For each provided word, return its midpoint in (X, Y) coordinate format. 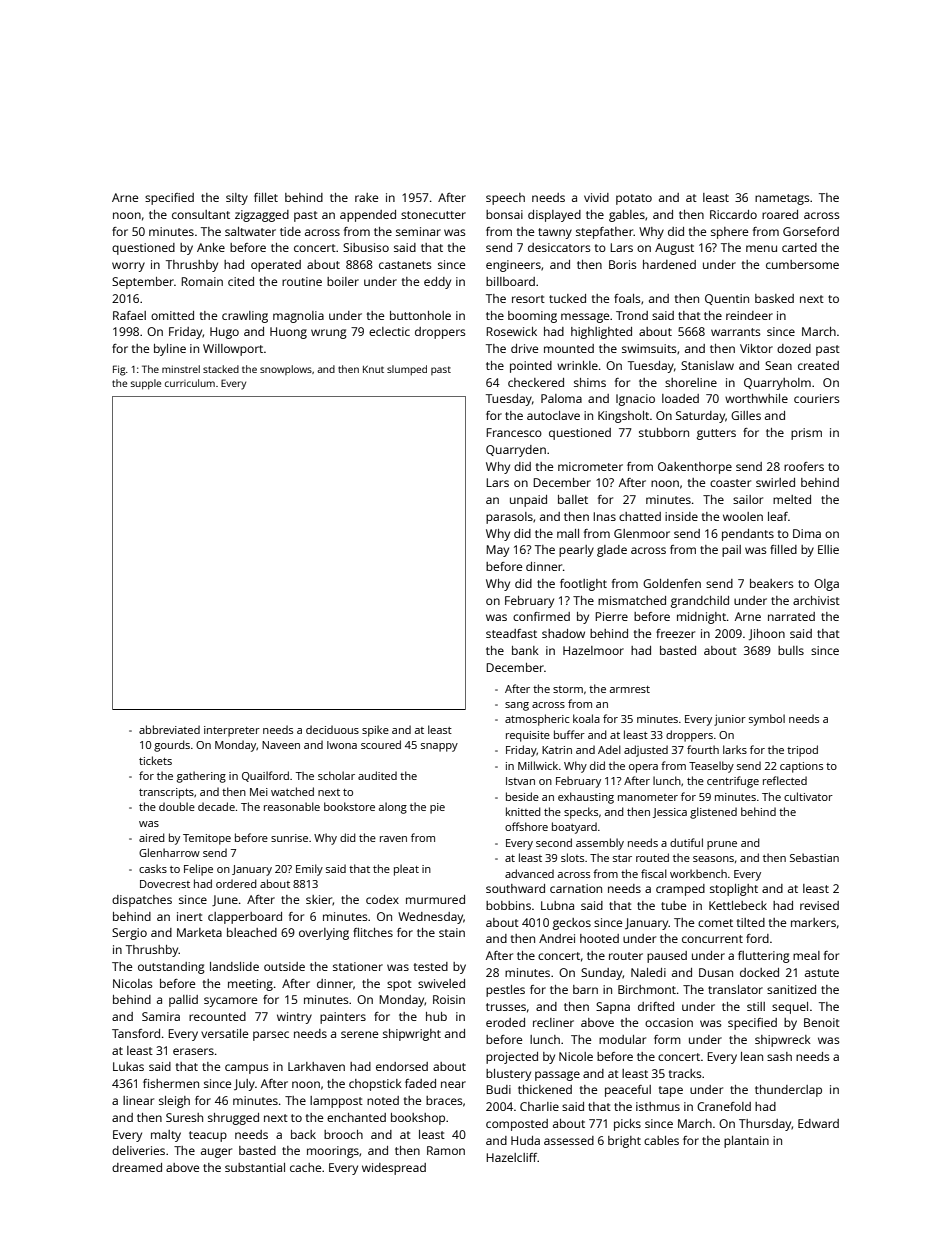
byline (170, 350)
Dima (807, 533)
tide (290, 231)
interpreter (232, 731)
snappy (439, 747)
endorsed (402, 1066)
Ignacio (635, 400)
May (497, 551)
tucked (567, 298)
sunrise (289, 838)
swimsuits (649, 348)
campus (247, 1069)
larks (735, 749)
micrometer (590, 466)
